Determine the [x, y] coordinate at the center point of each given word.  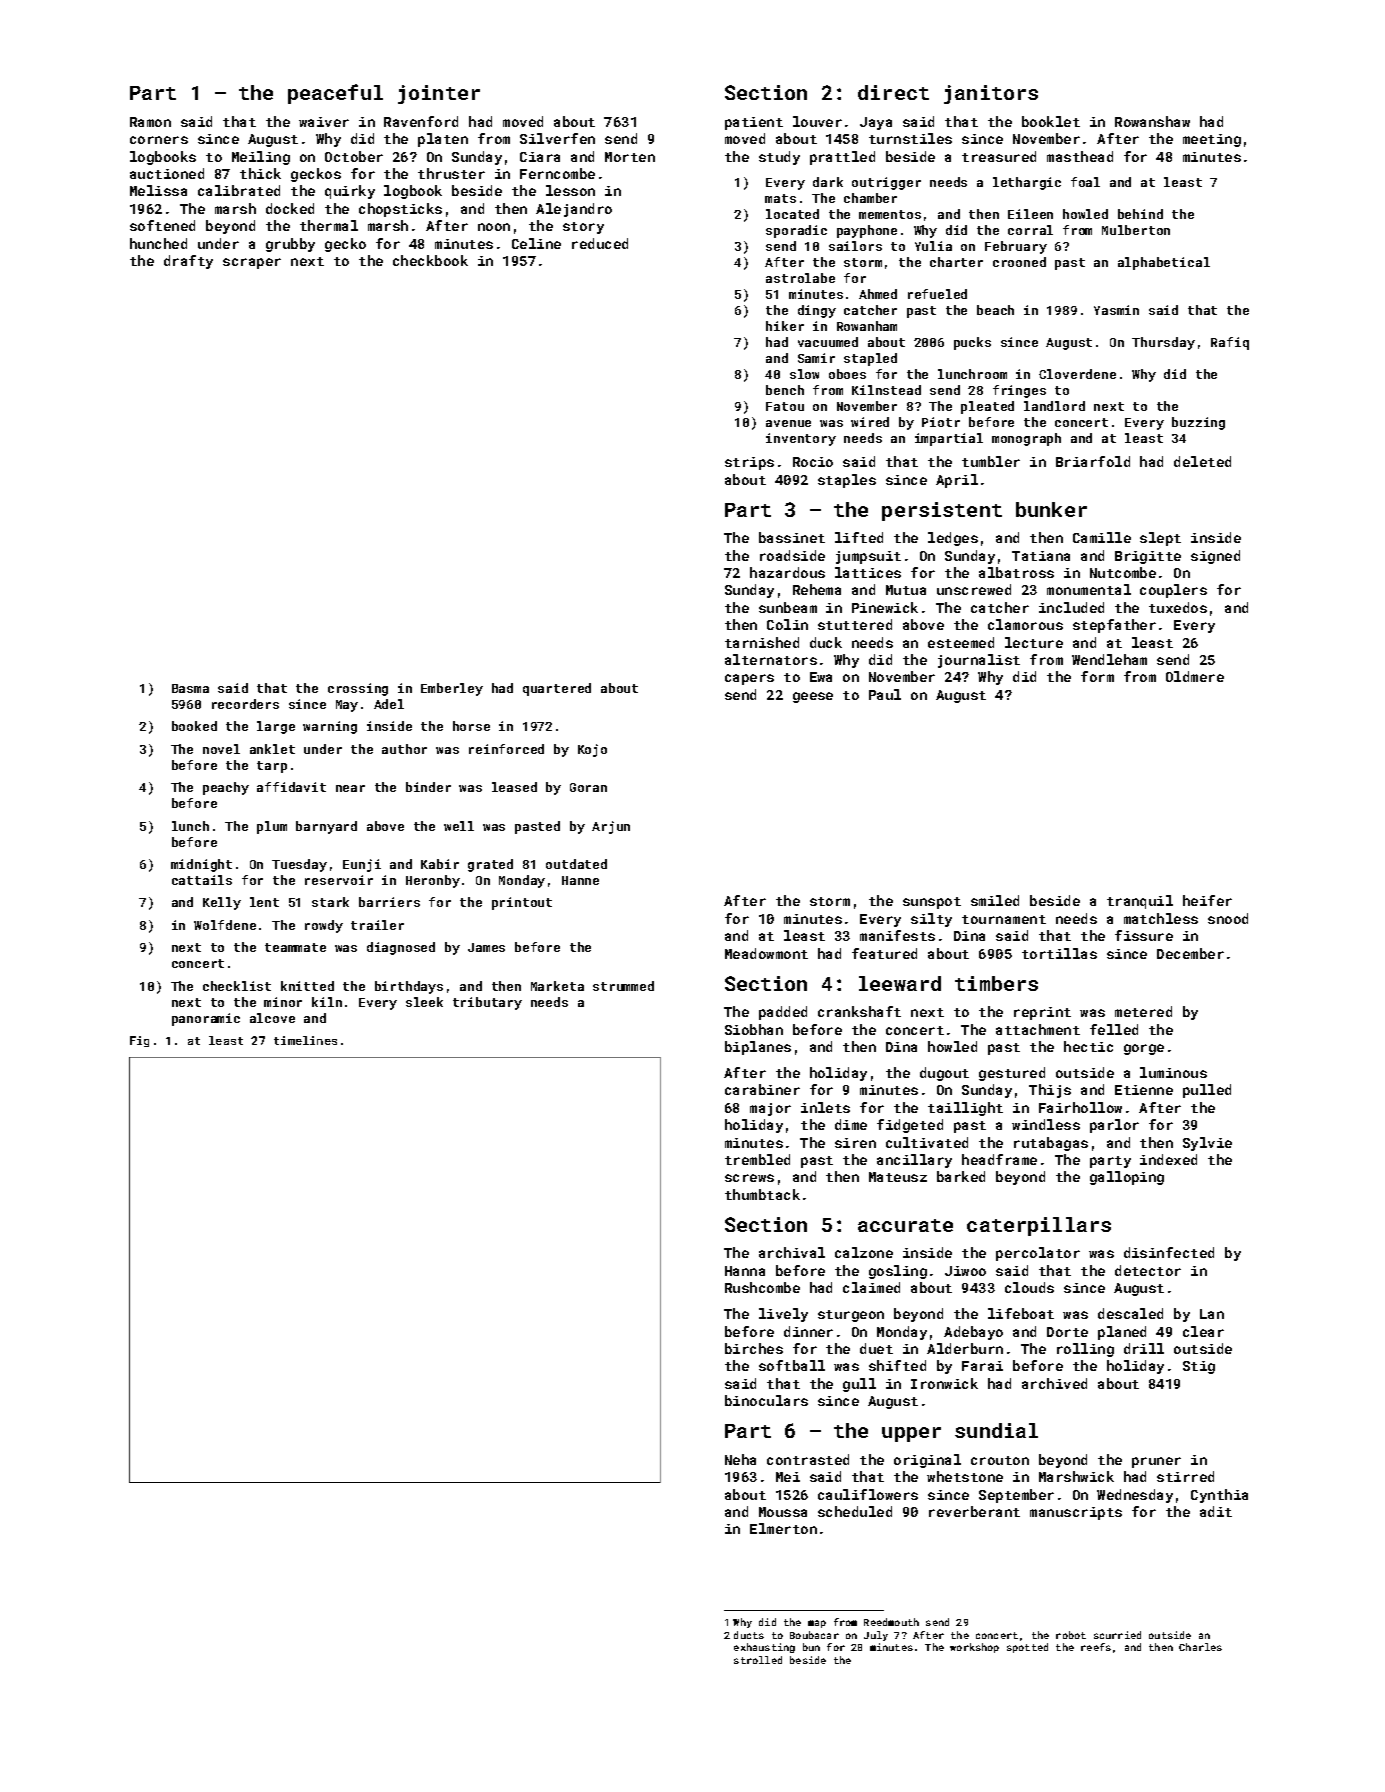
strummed [623, 986]
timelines [305, 1040]
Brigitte [1148, 557]
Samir [816, 358]
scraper [252, 263]
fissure [1144, 935]
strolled [758, 1660]
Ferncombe [557, 173]
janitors [991, 94]
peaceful [335, 94]
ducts [749, 1635]
